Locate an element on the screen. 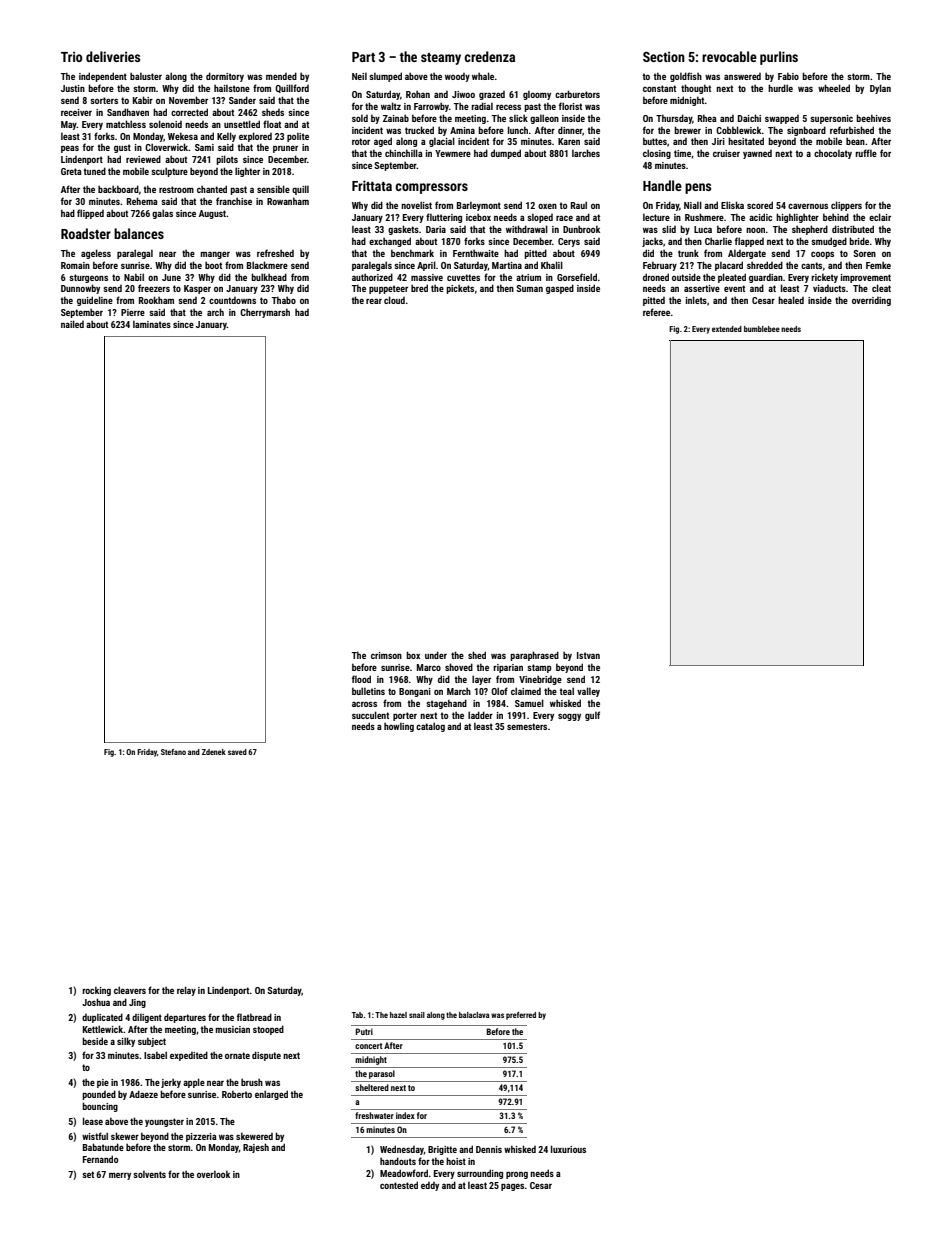  gulf is located at coordinates (592, 716).
